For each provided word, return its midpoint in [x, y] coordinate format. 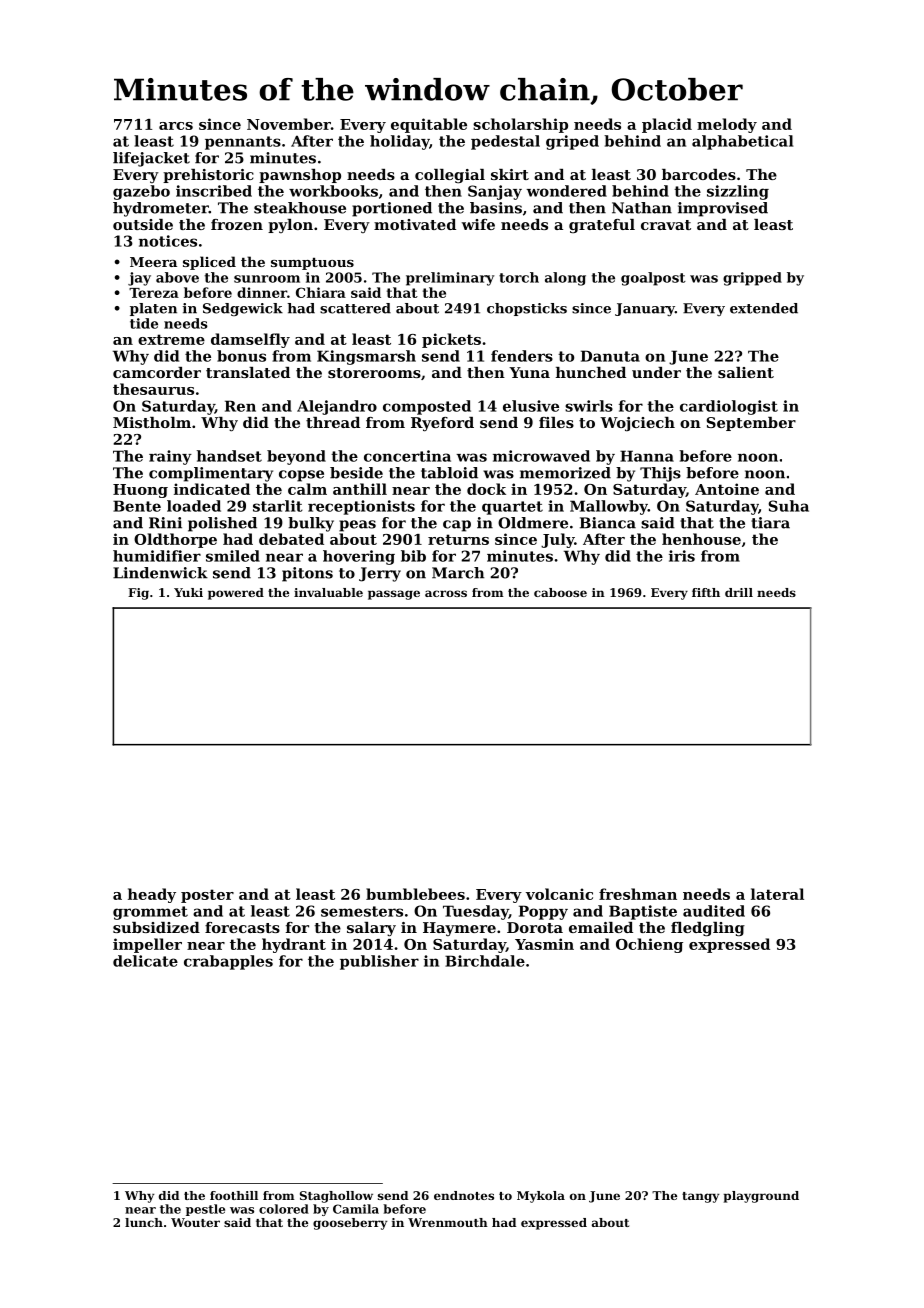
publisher [379, 962]
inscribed [214, 191]
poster [207, 896]
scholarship [520, 125]
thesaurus [153, 389]
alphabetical [742, 142]
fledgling [708, 929]
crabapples [228, 962]
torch [519, 277]
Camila [356, 1209]
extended [764, 308]
